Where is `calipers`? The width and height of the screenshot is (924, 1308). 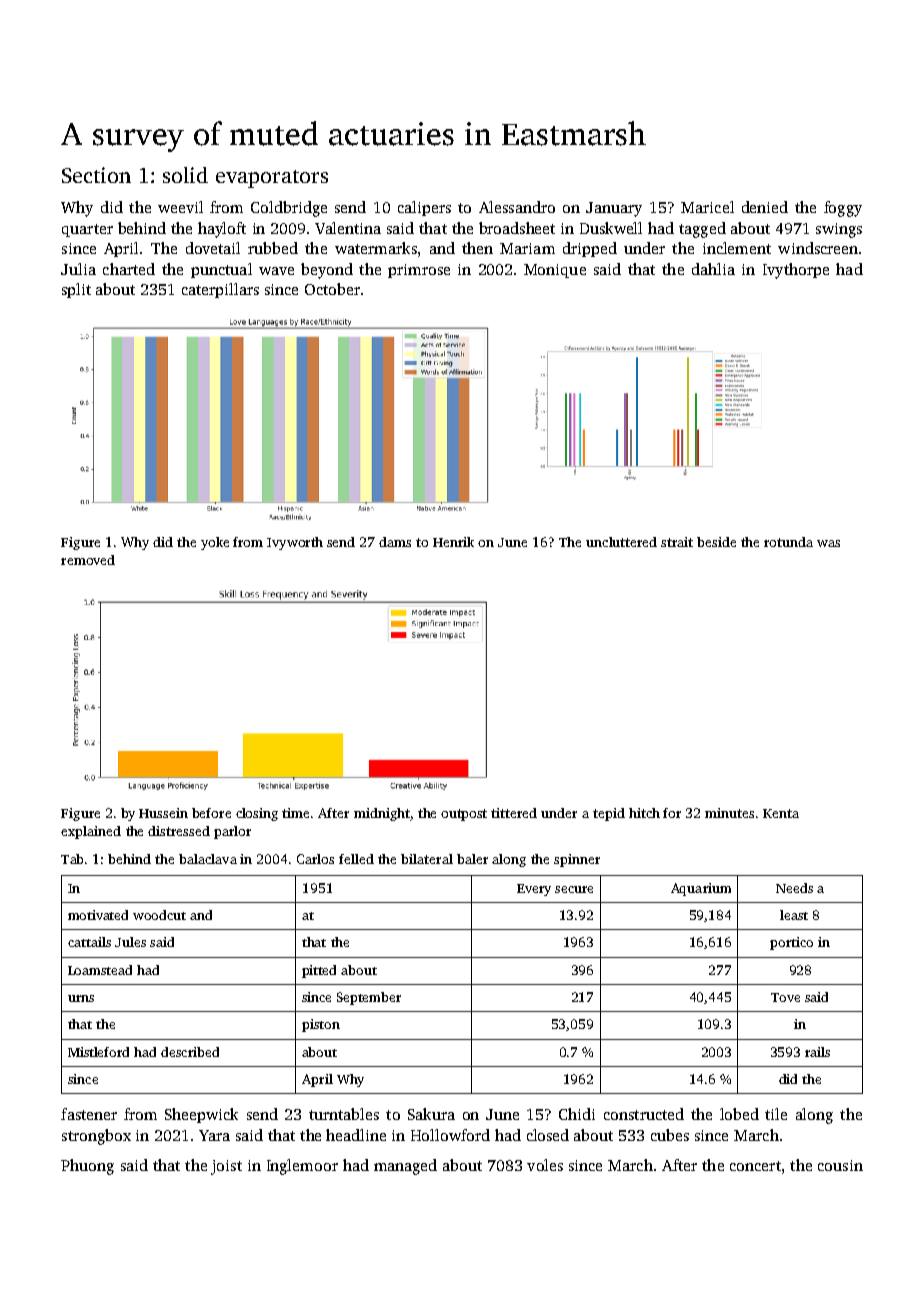
calipers is located at coordinates (424, 208).
